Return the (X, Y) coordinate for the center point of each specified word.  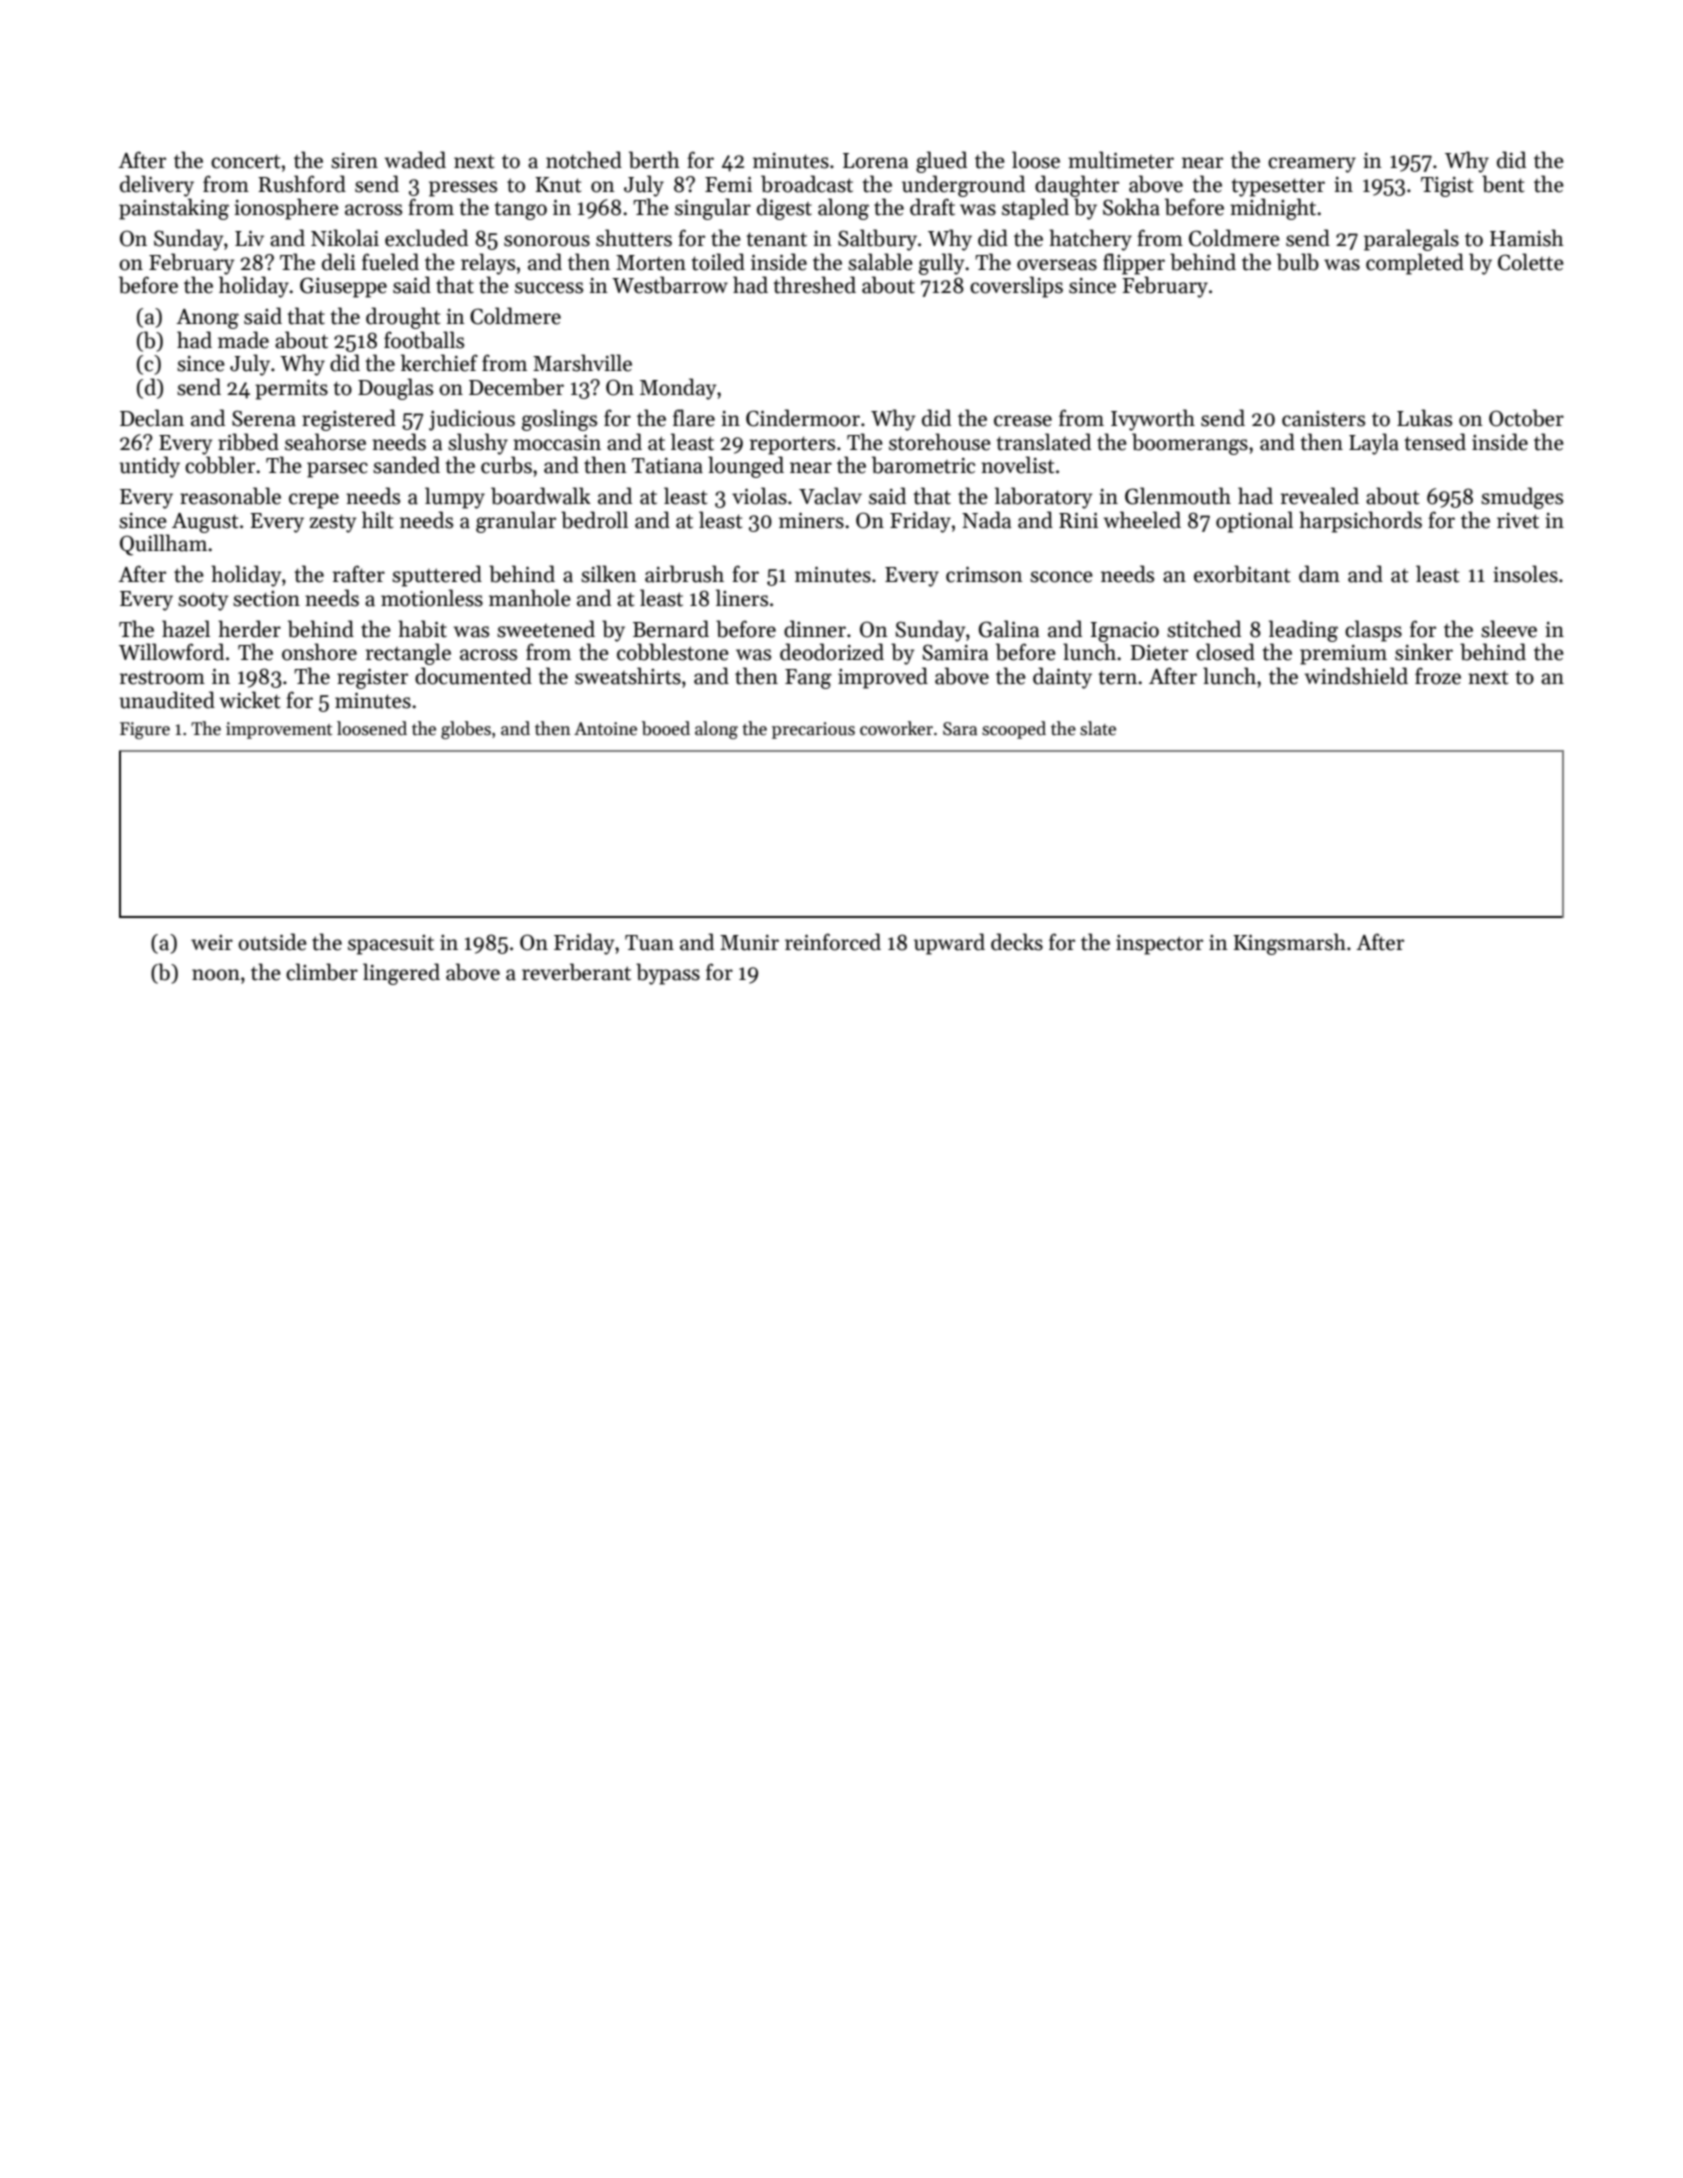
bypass (668, 974)
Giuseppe (343, 287)
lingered (401, 974)
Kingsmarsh (1289, 944)
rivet (1518, 521)
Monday (678, 389)
